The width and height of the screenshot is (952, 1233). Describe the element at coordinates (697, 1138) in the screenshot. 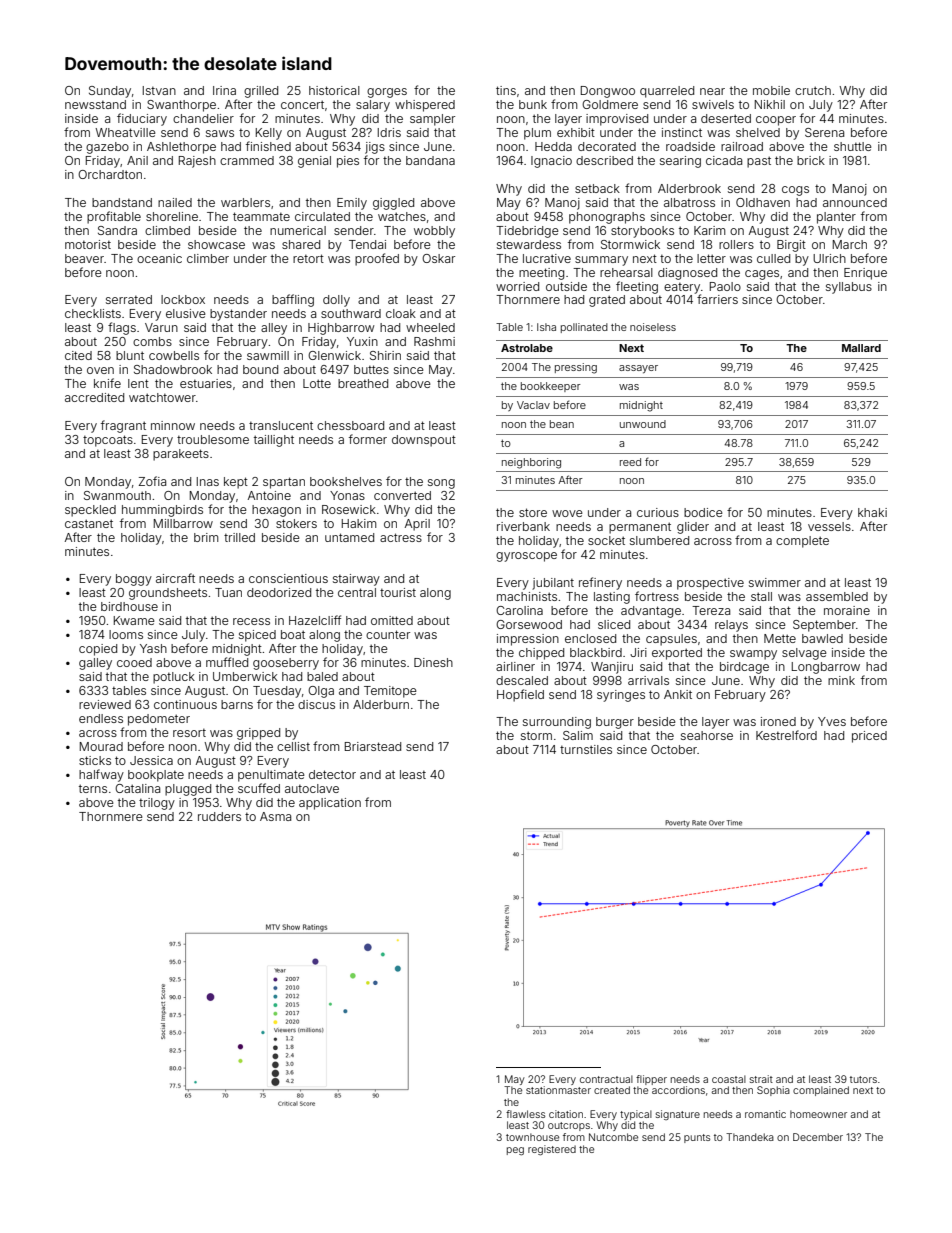

I see `punts` at that location.
